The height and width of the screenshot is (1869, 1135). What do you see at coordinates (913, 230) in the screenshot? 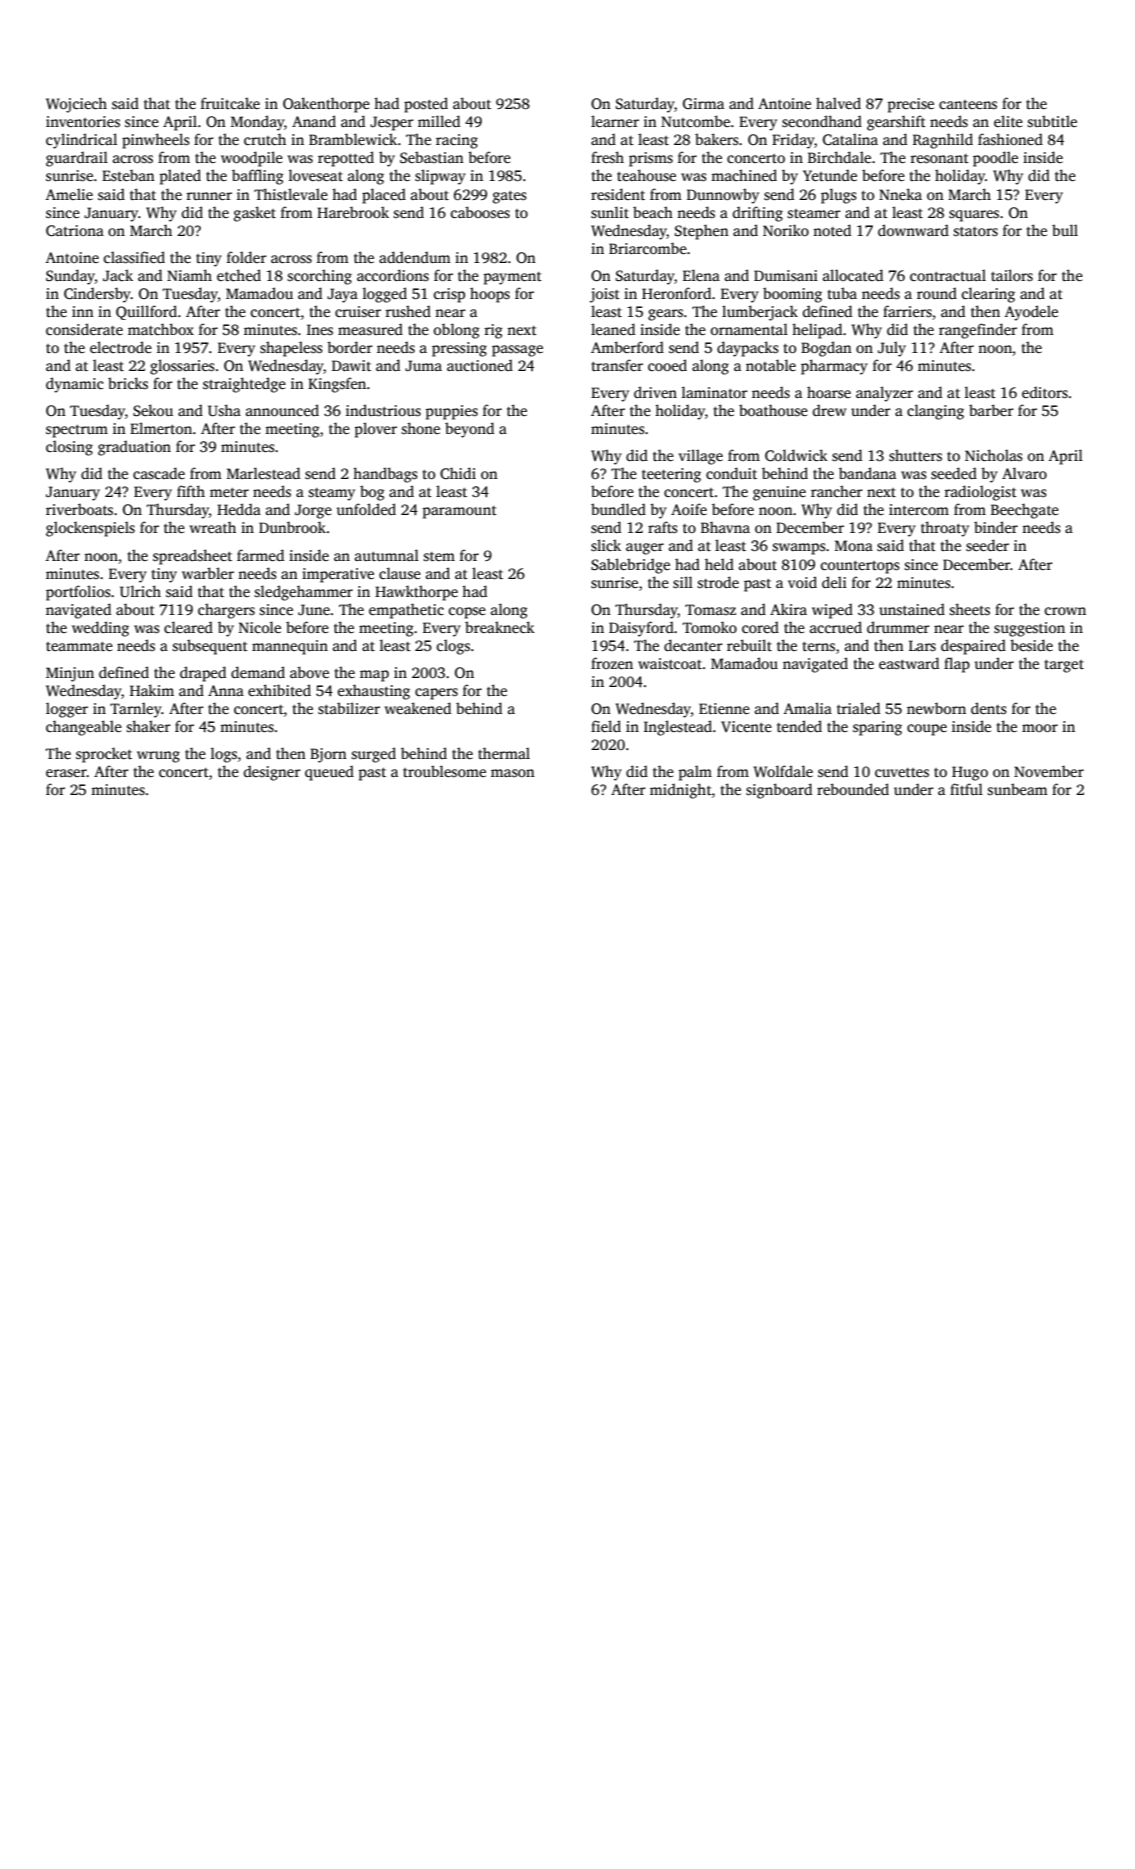
I see `downward` at bounding box center [913, 230].
